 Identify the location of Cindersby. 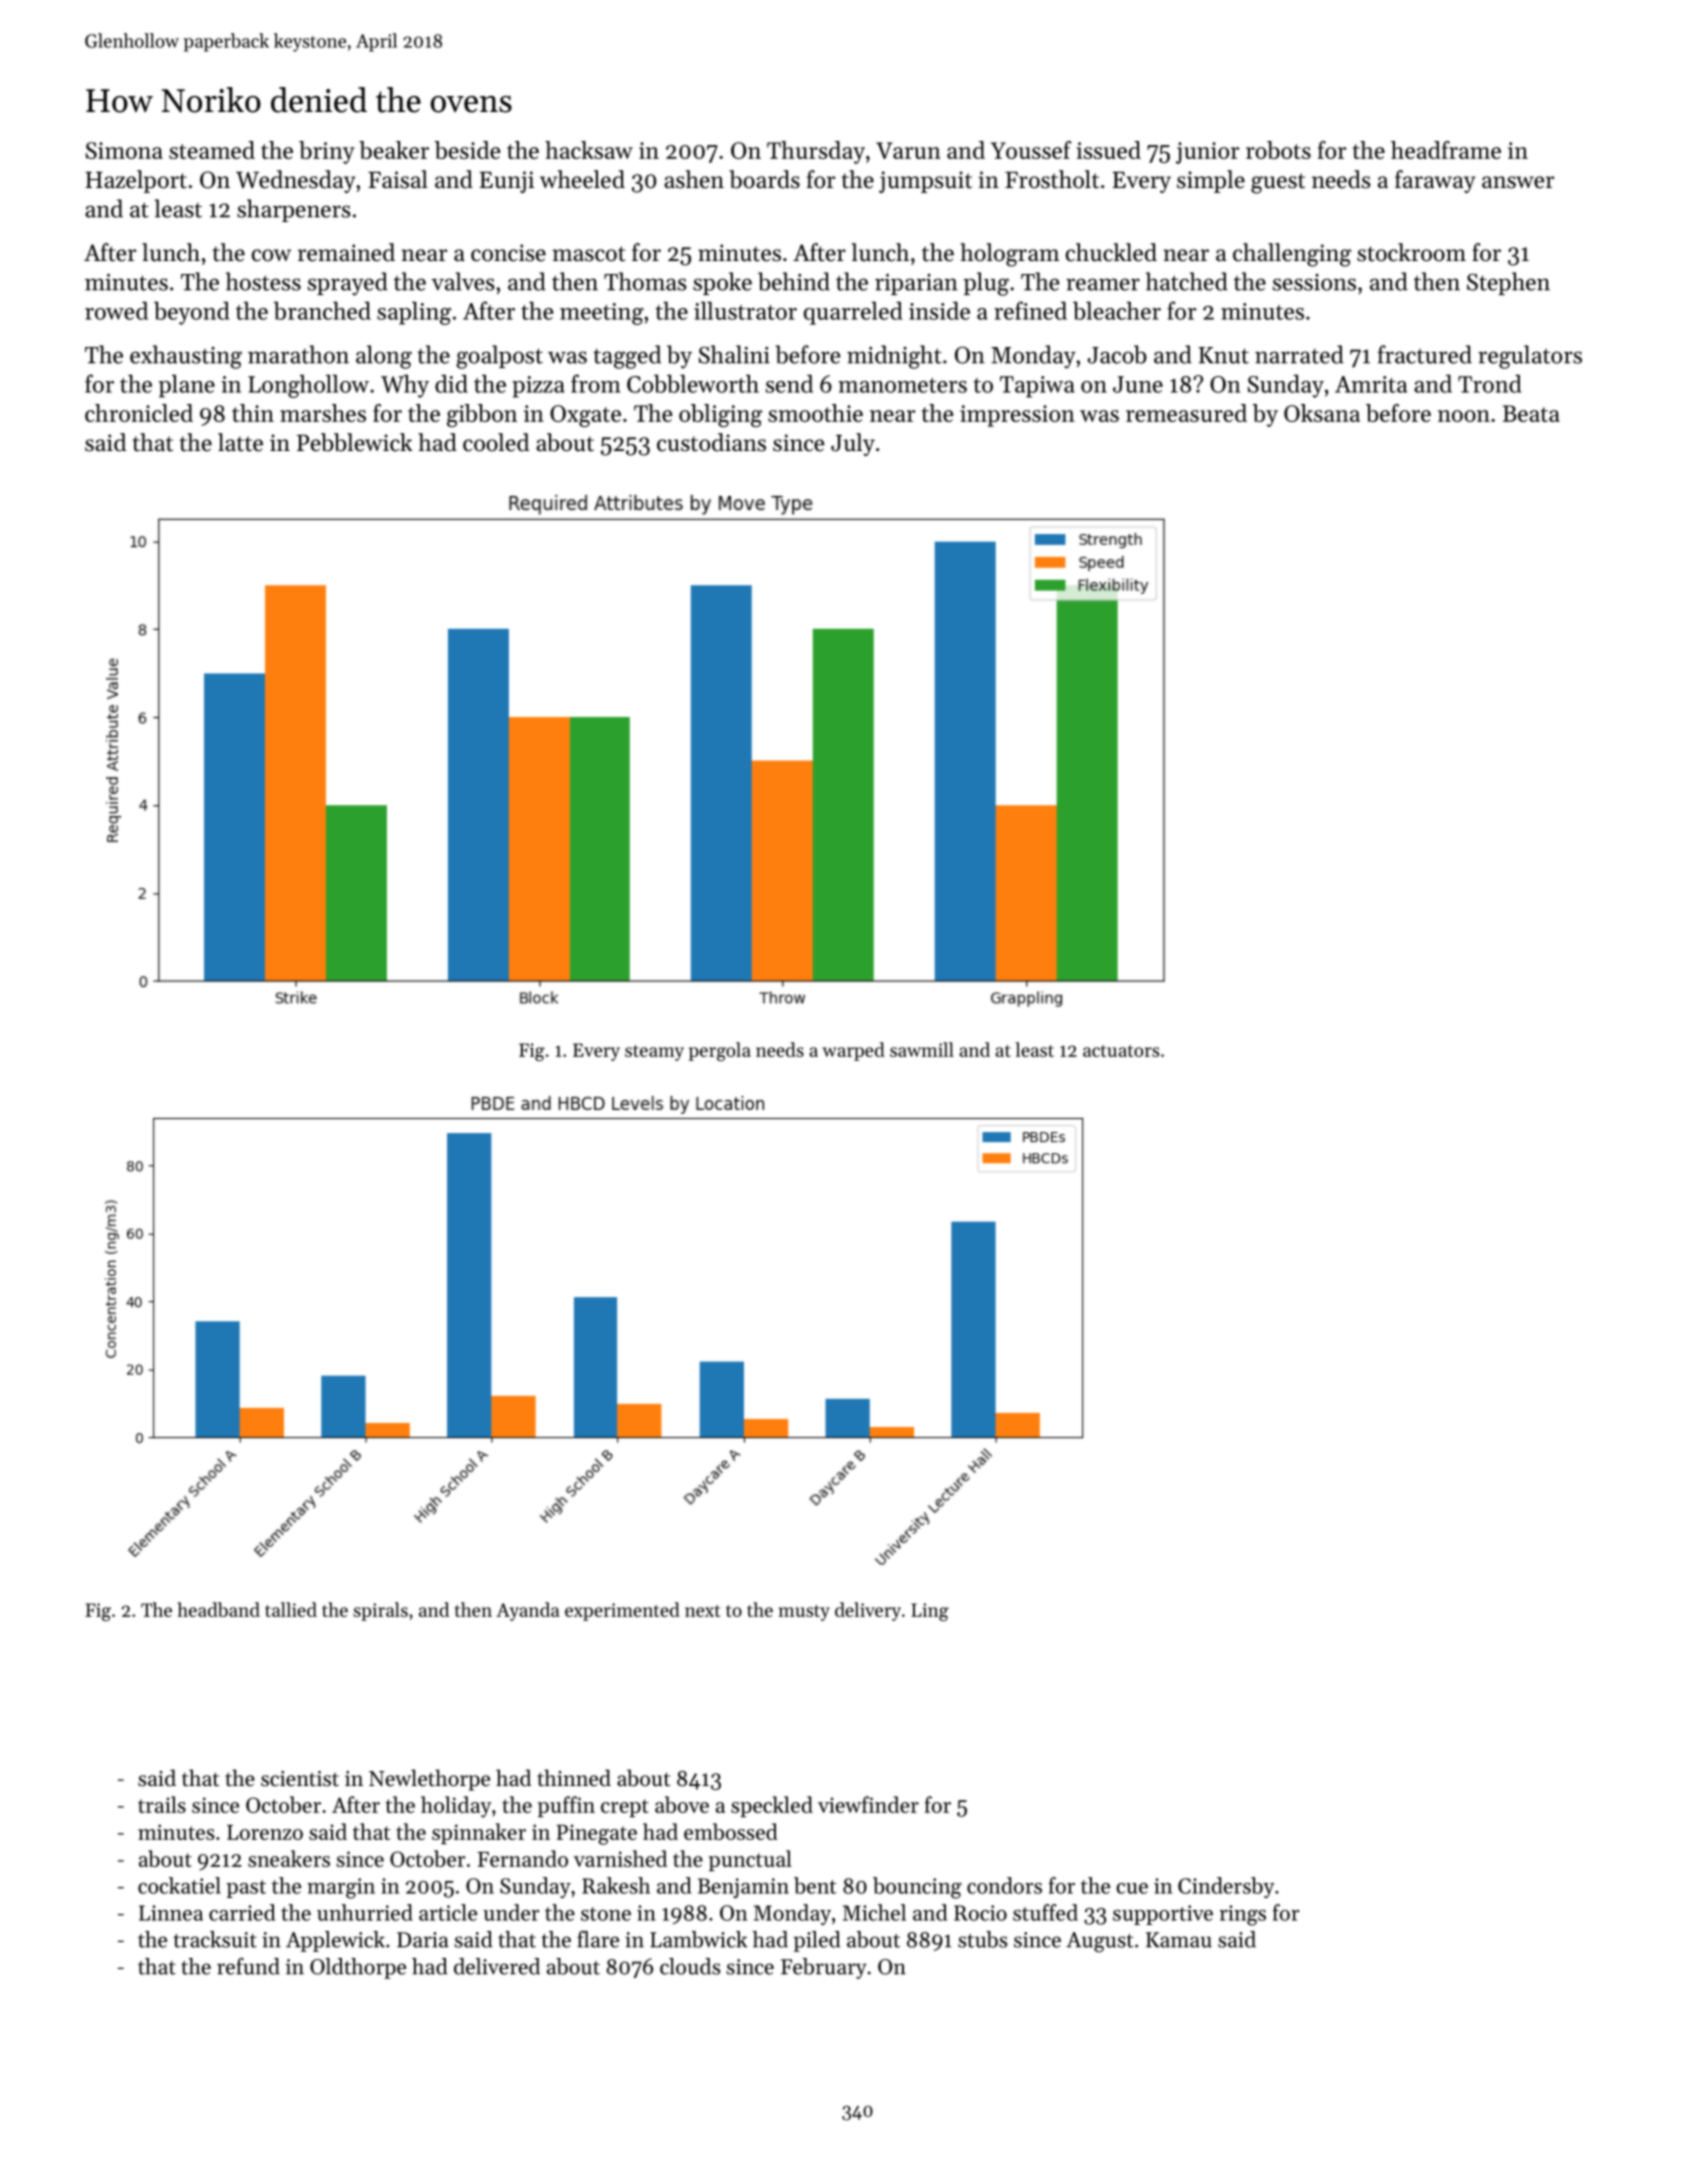
(1226, 1887).
